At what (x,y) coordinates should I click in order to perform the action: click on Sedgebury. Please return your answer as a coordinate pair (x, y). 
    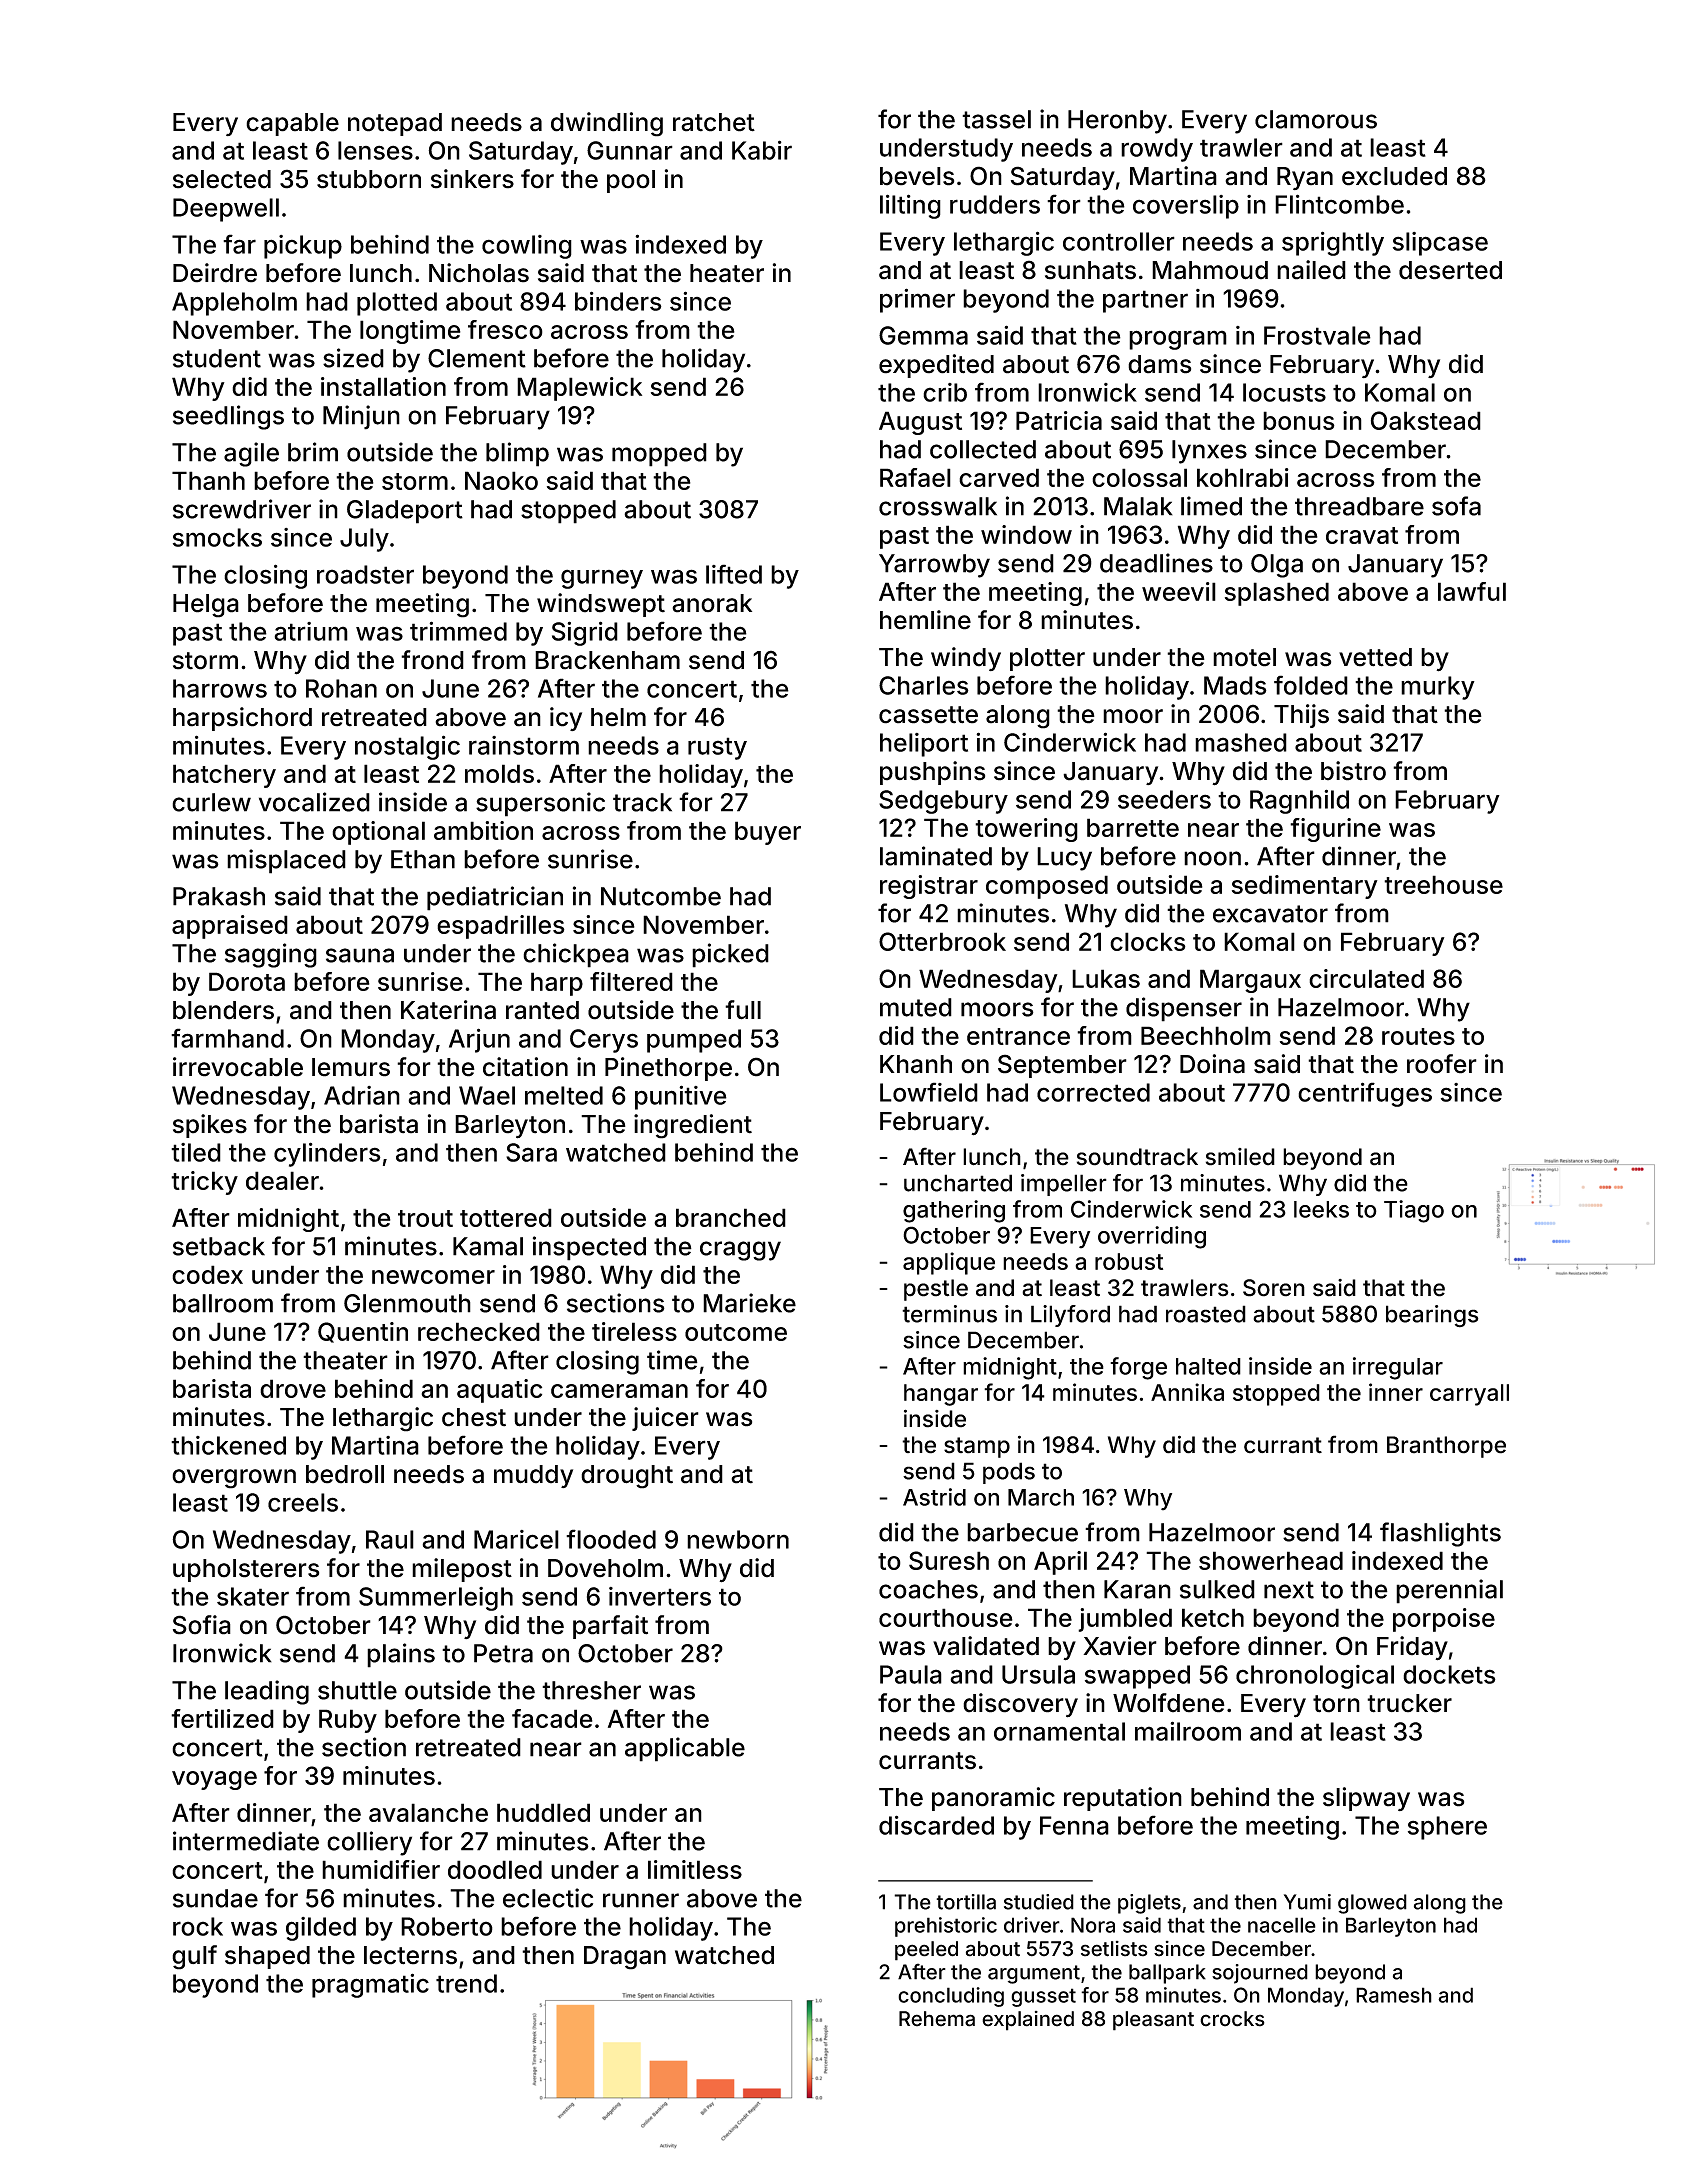
    Looking at the image, I should click on (943, 802).
